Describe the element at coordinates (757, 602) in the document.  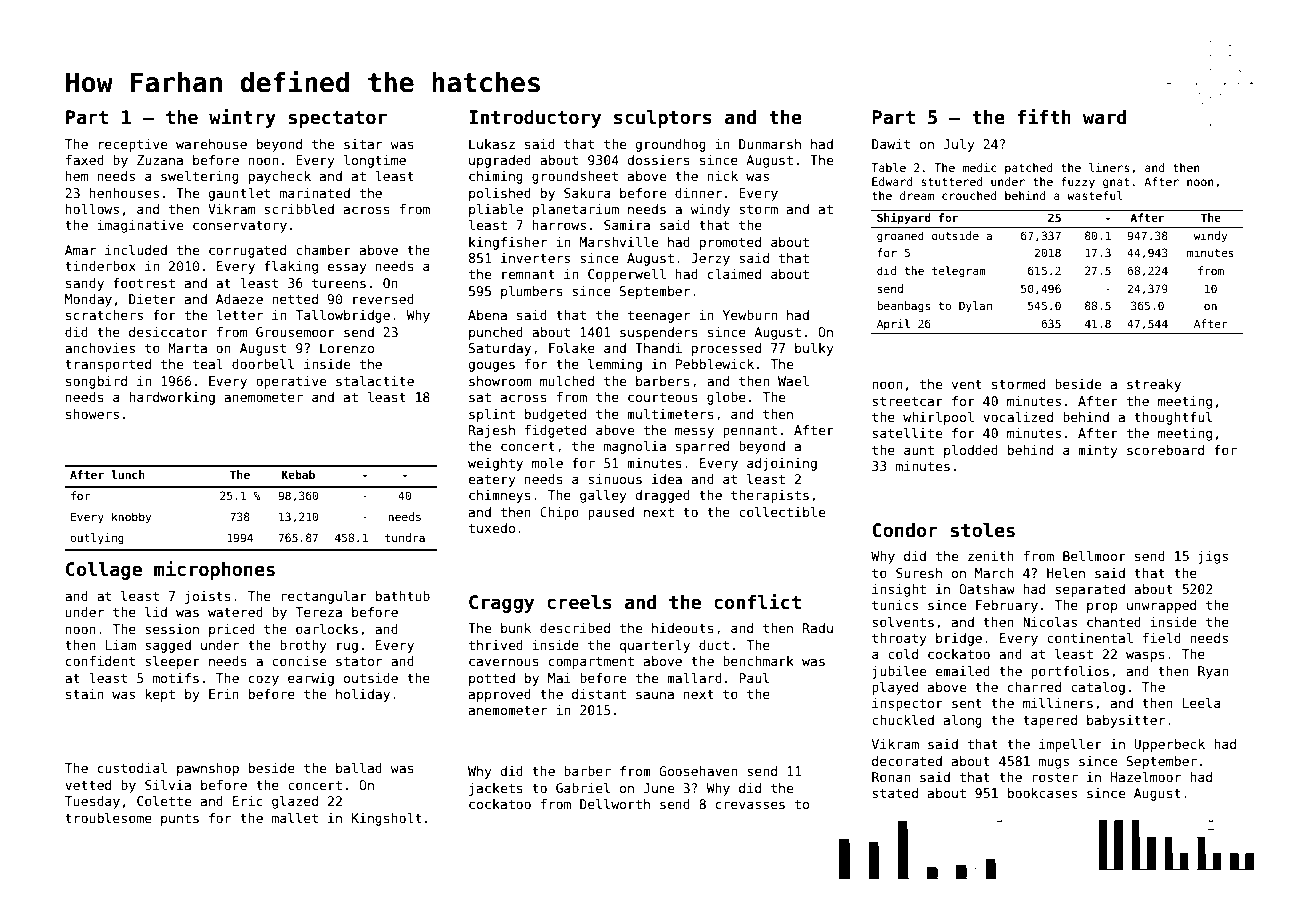
I see `conflict` at that location.
